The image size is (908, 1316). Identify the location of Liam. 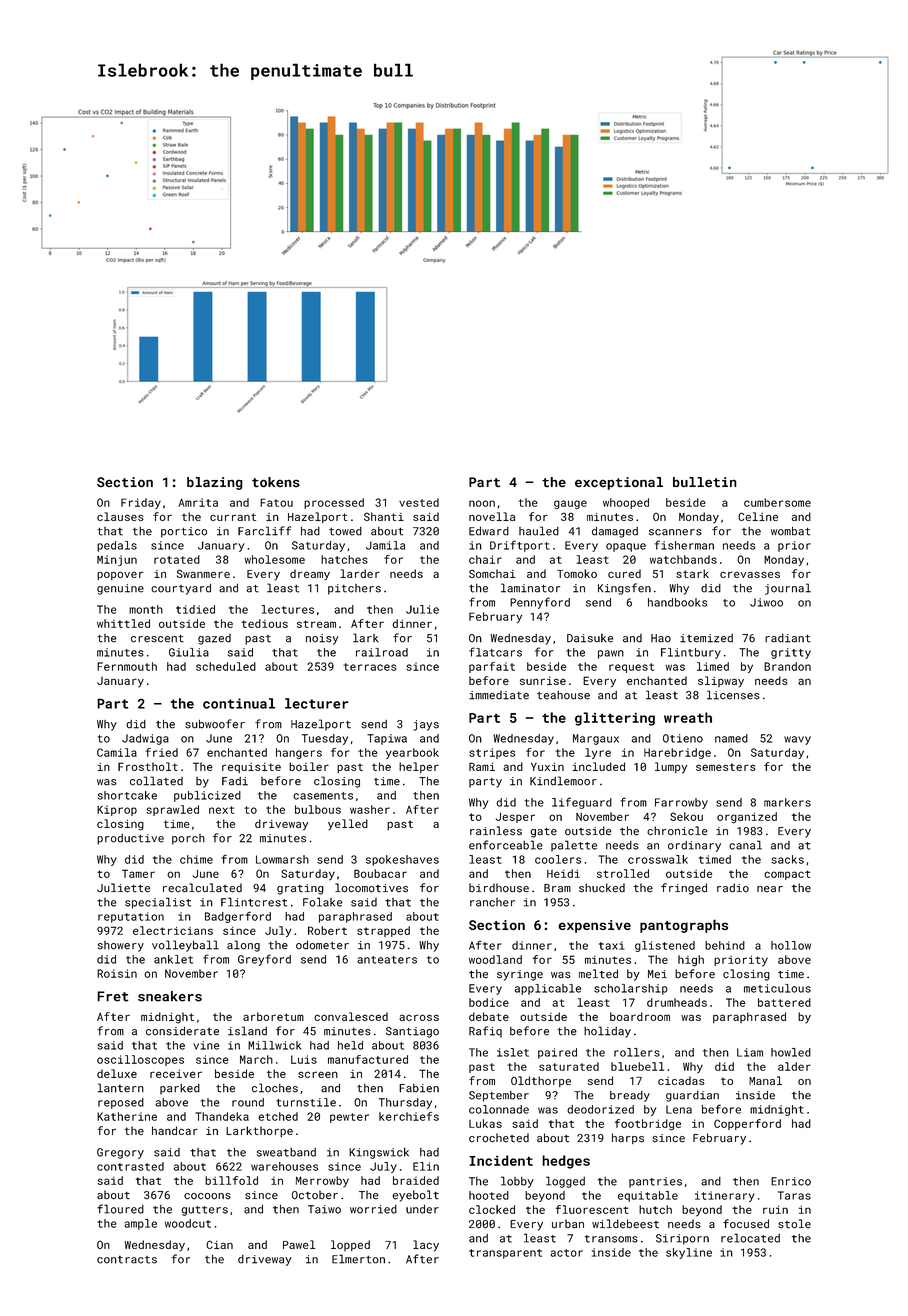
(750, 1052).
